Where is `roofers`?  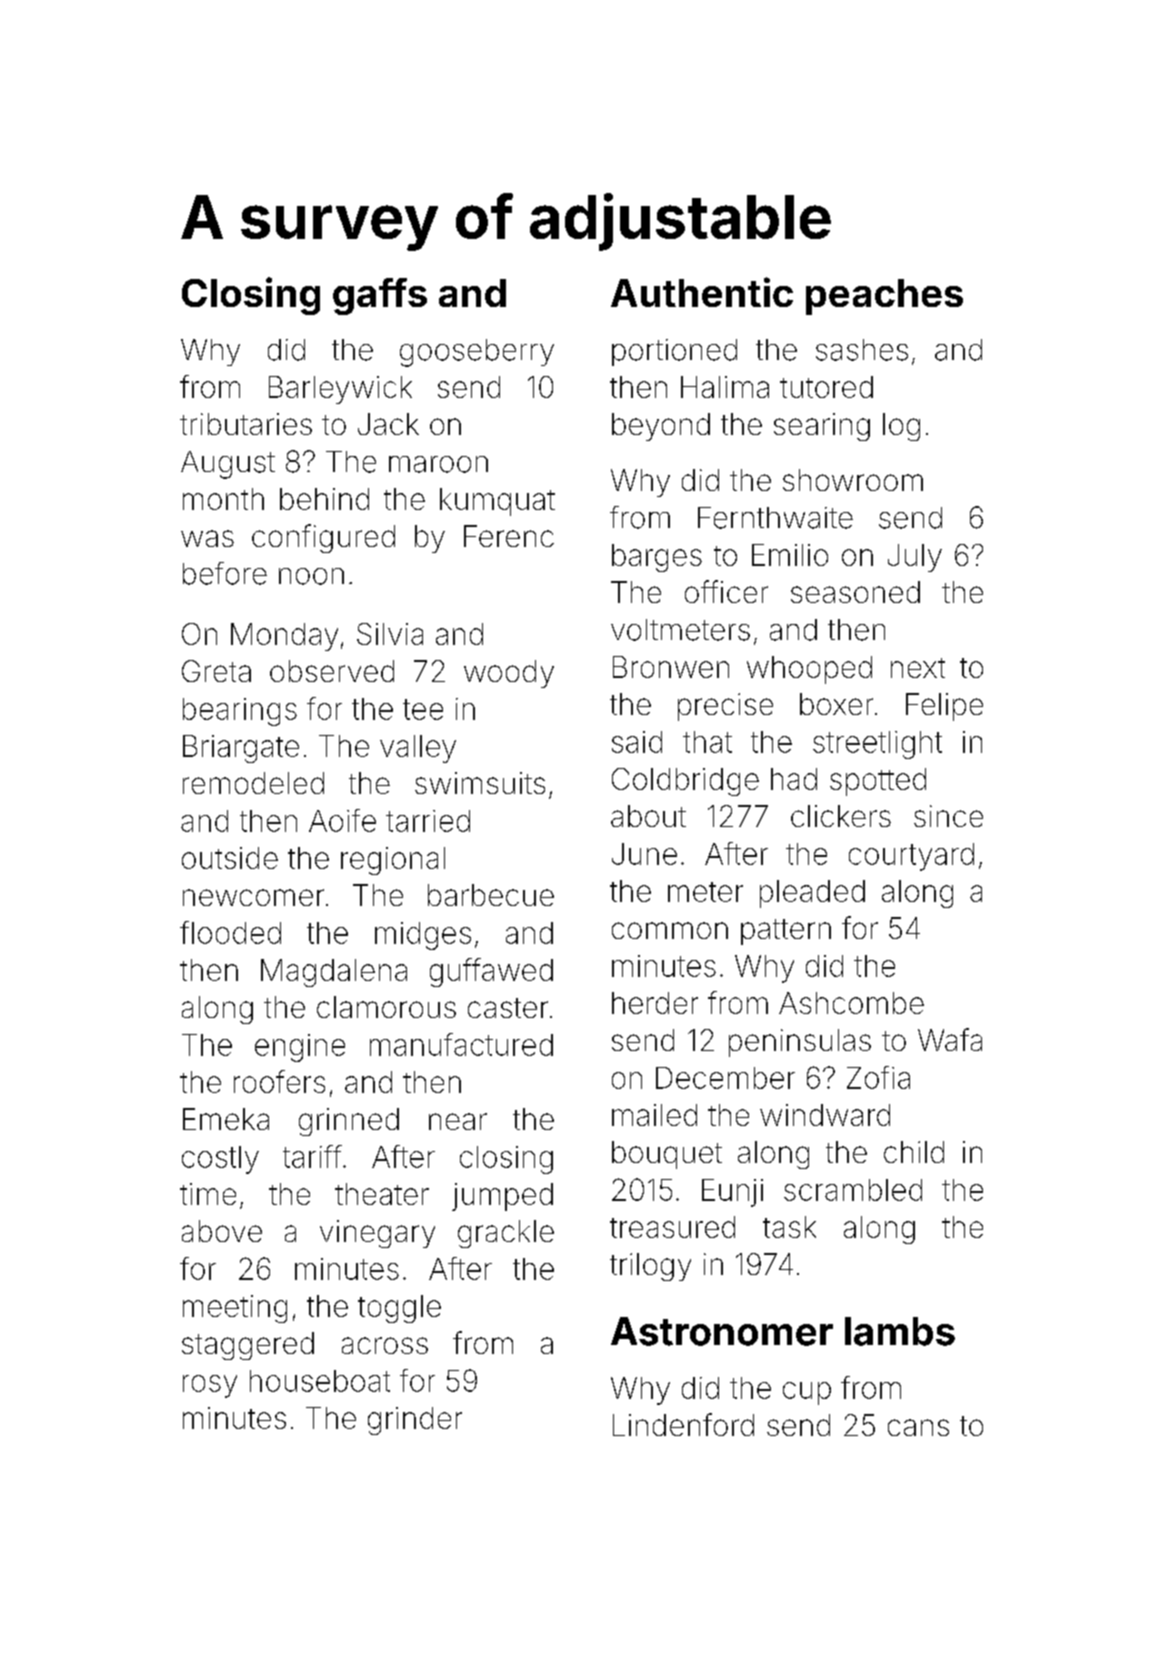
roofers is located at coordinates (279, 1081).
